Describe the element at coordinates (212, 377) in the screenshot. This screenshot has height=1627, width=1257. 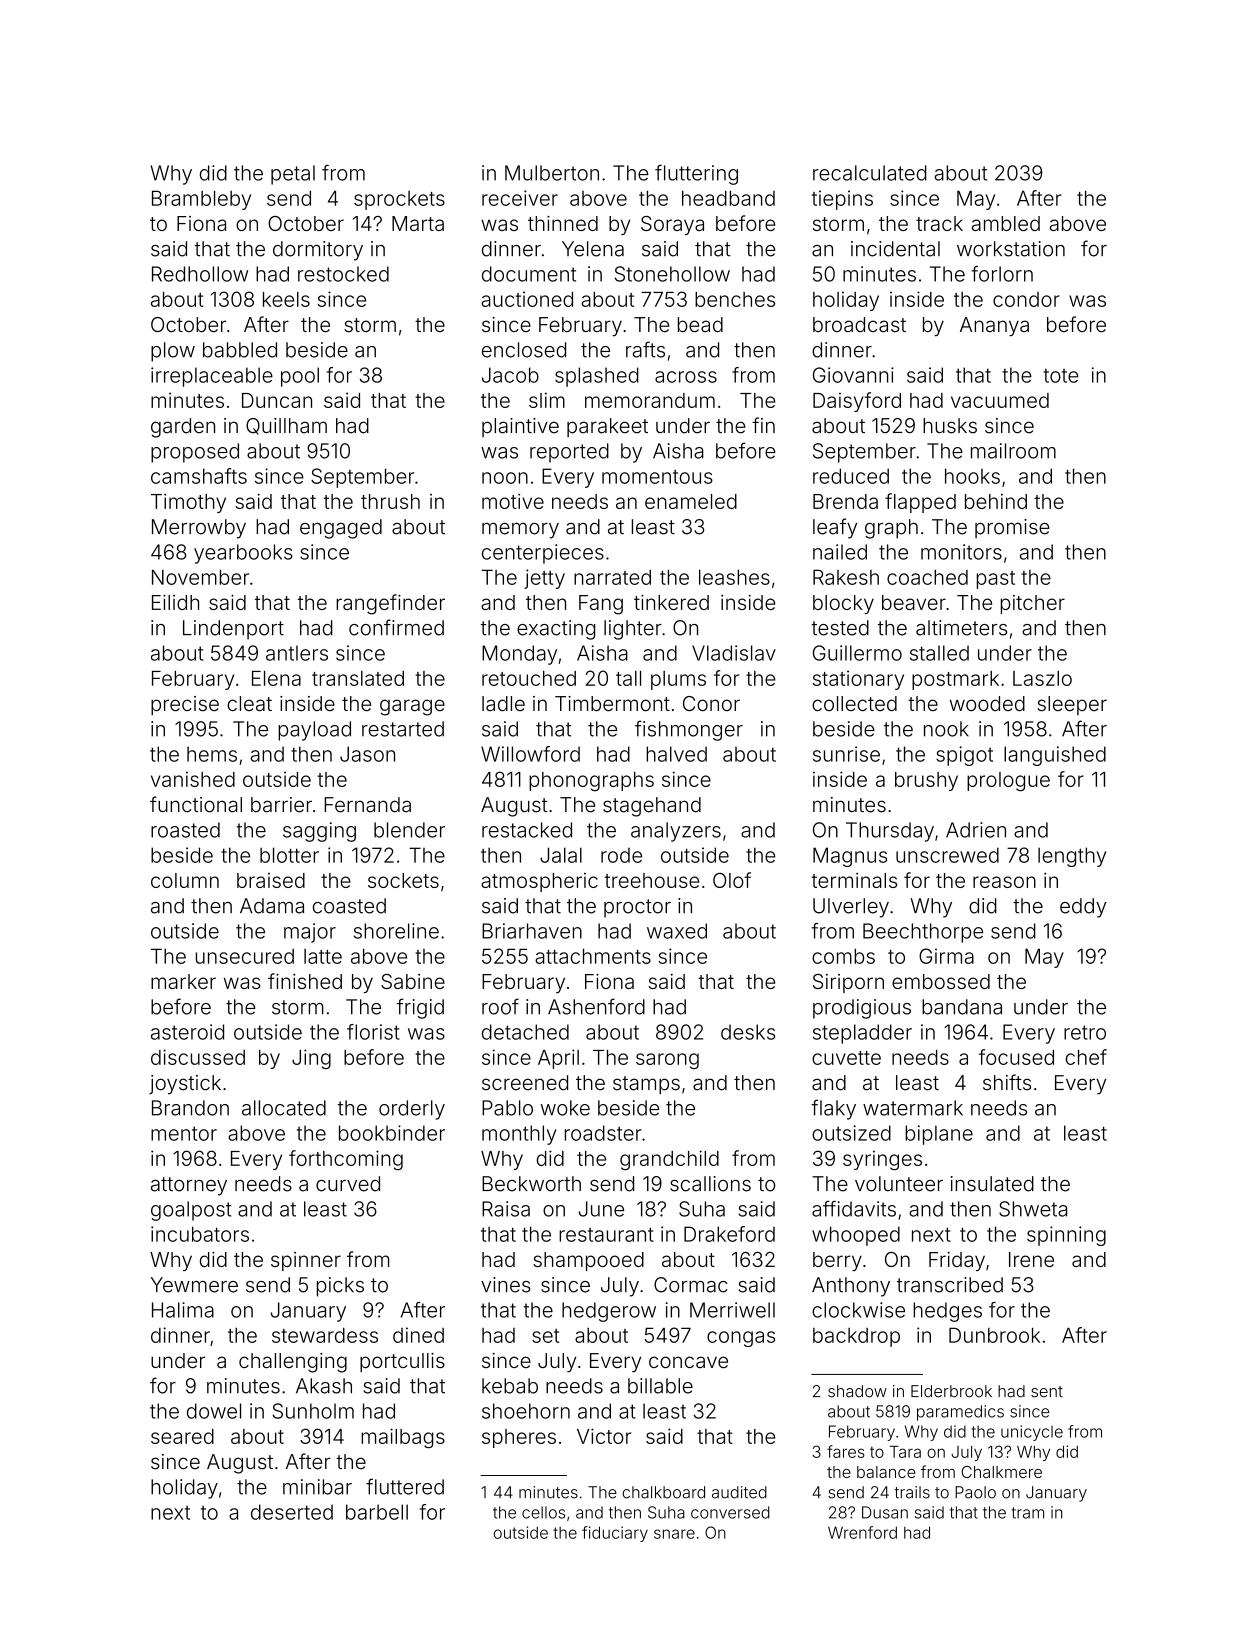
I see `irreplaceable` at that location.
